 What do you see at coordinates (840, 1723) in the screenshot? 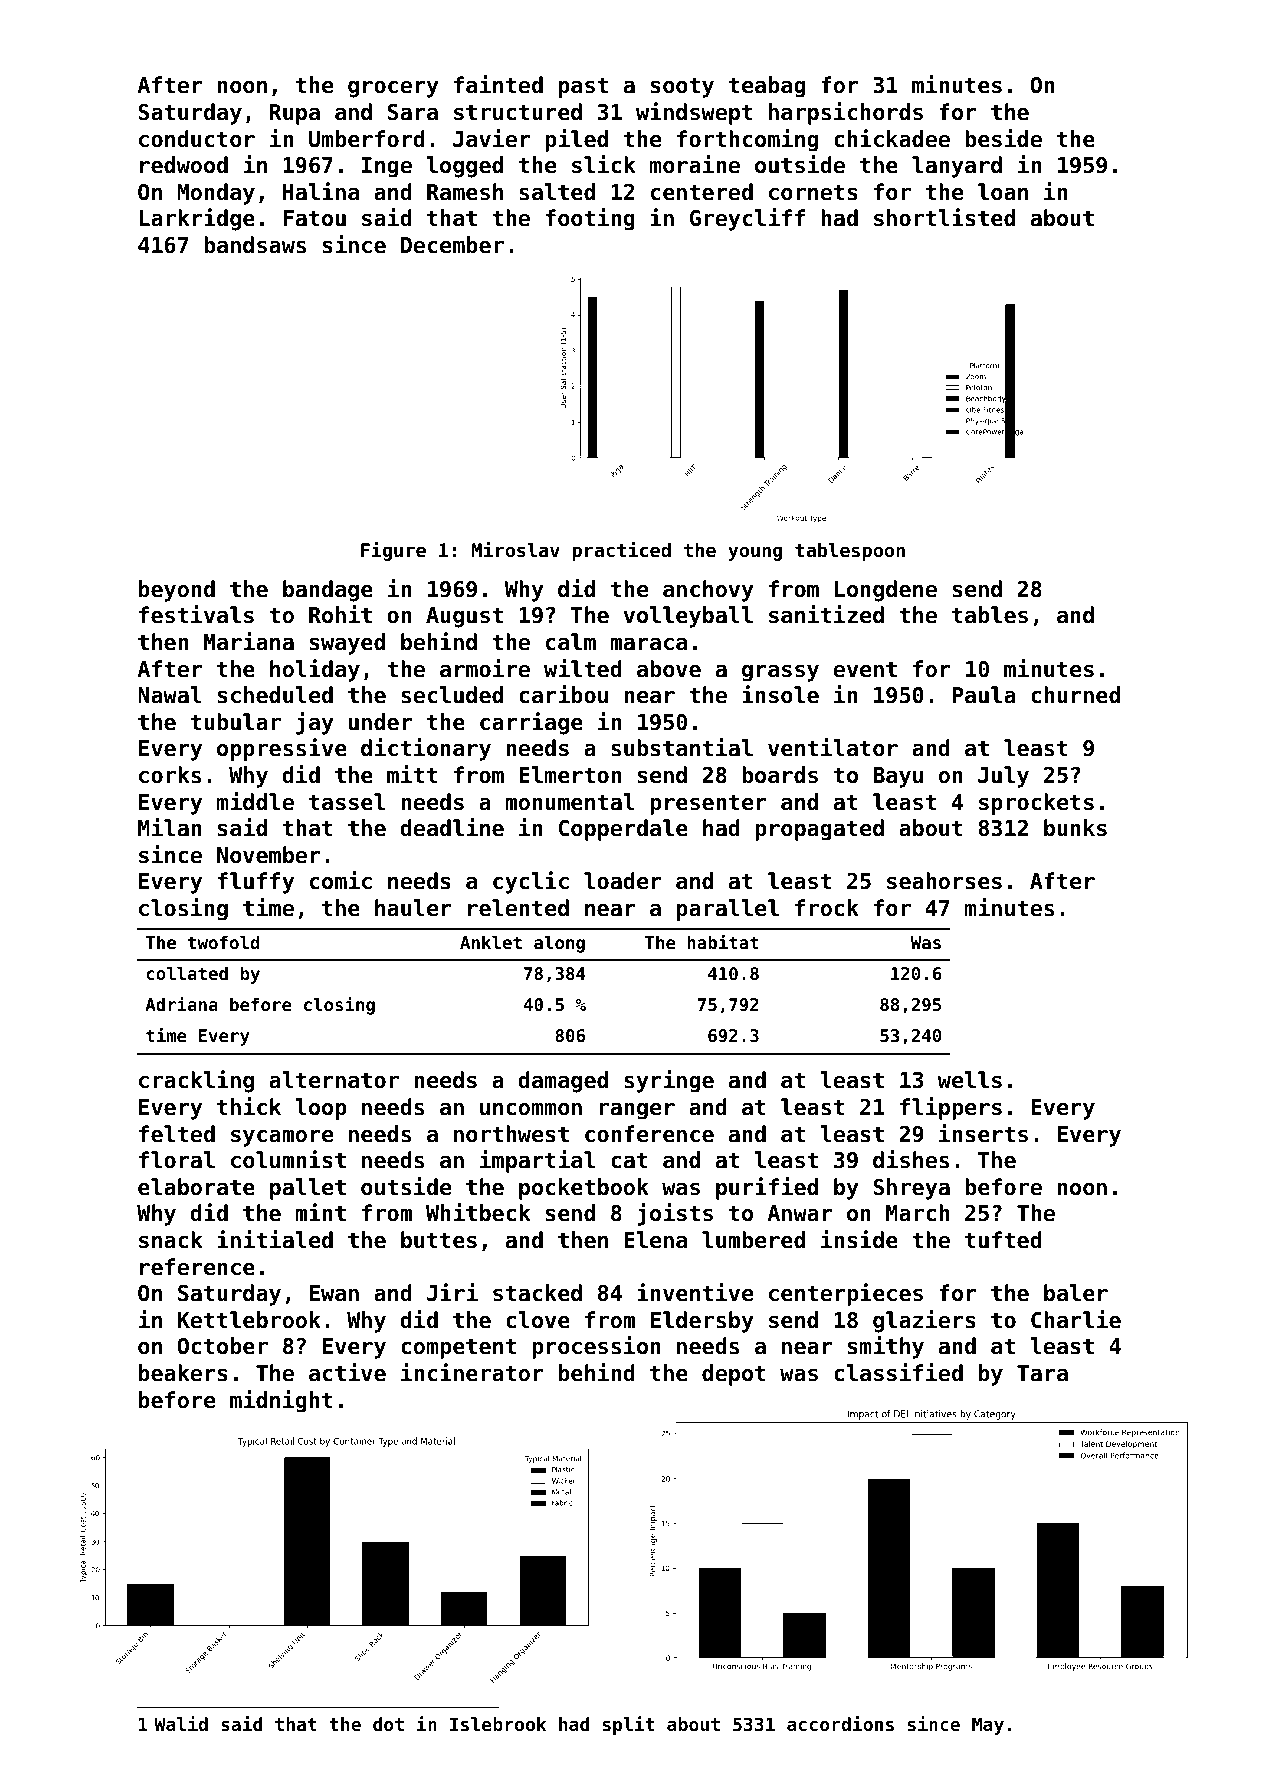
I see `accordions` at bounding box center [840, 1723].
